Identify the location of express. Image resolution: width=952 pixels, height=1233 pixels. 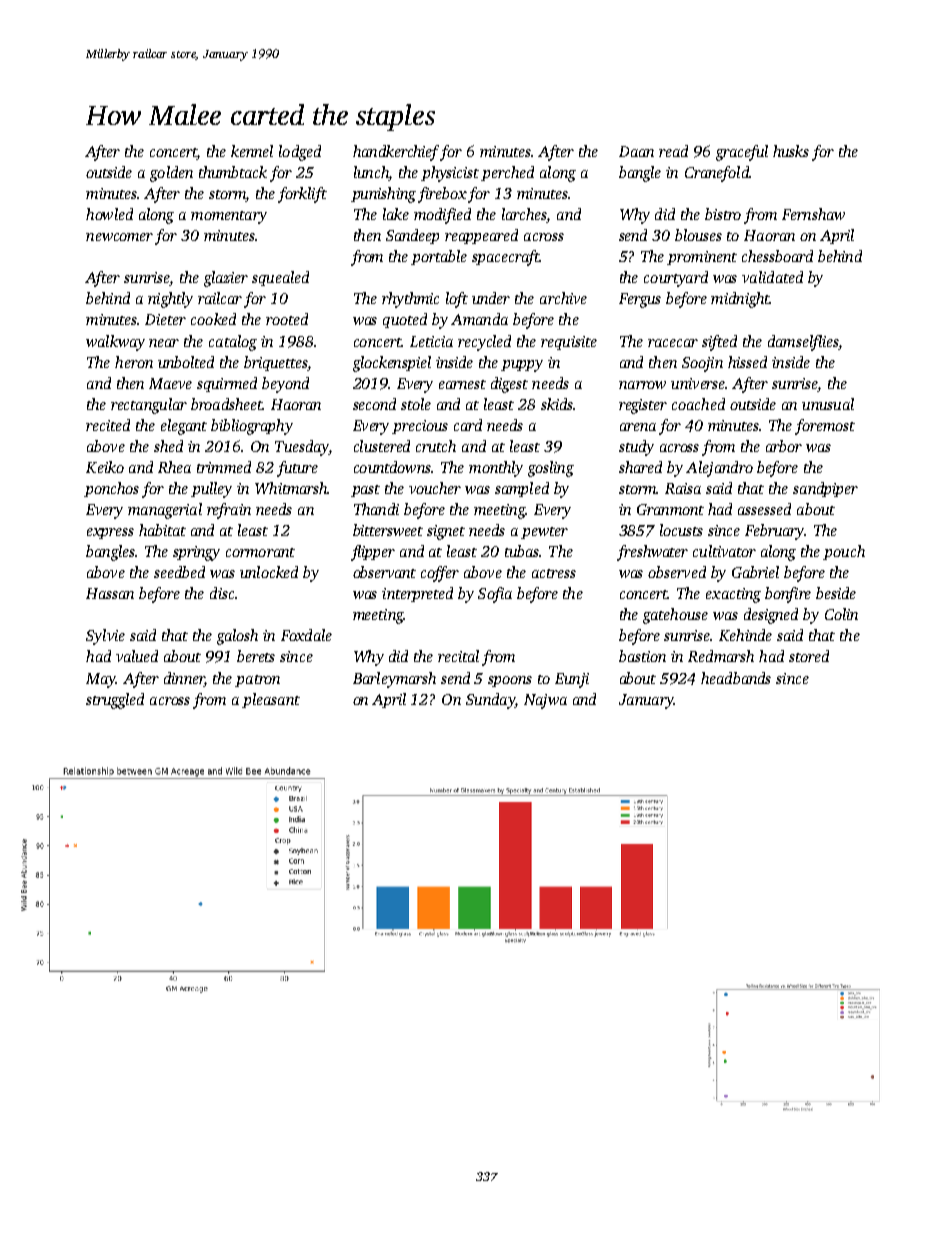
(110, 533).
